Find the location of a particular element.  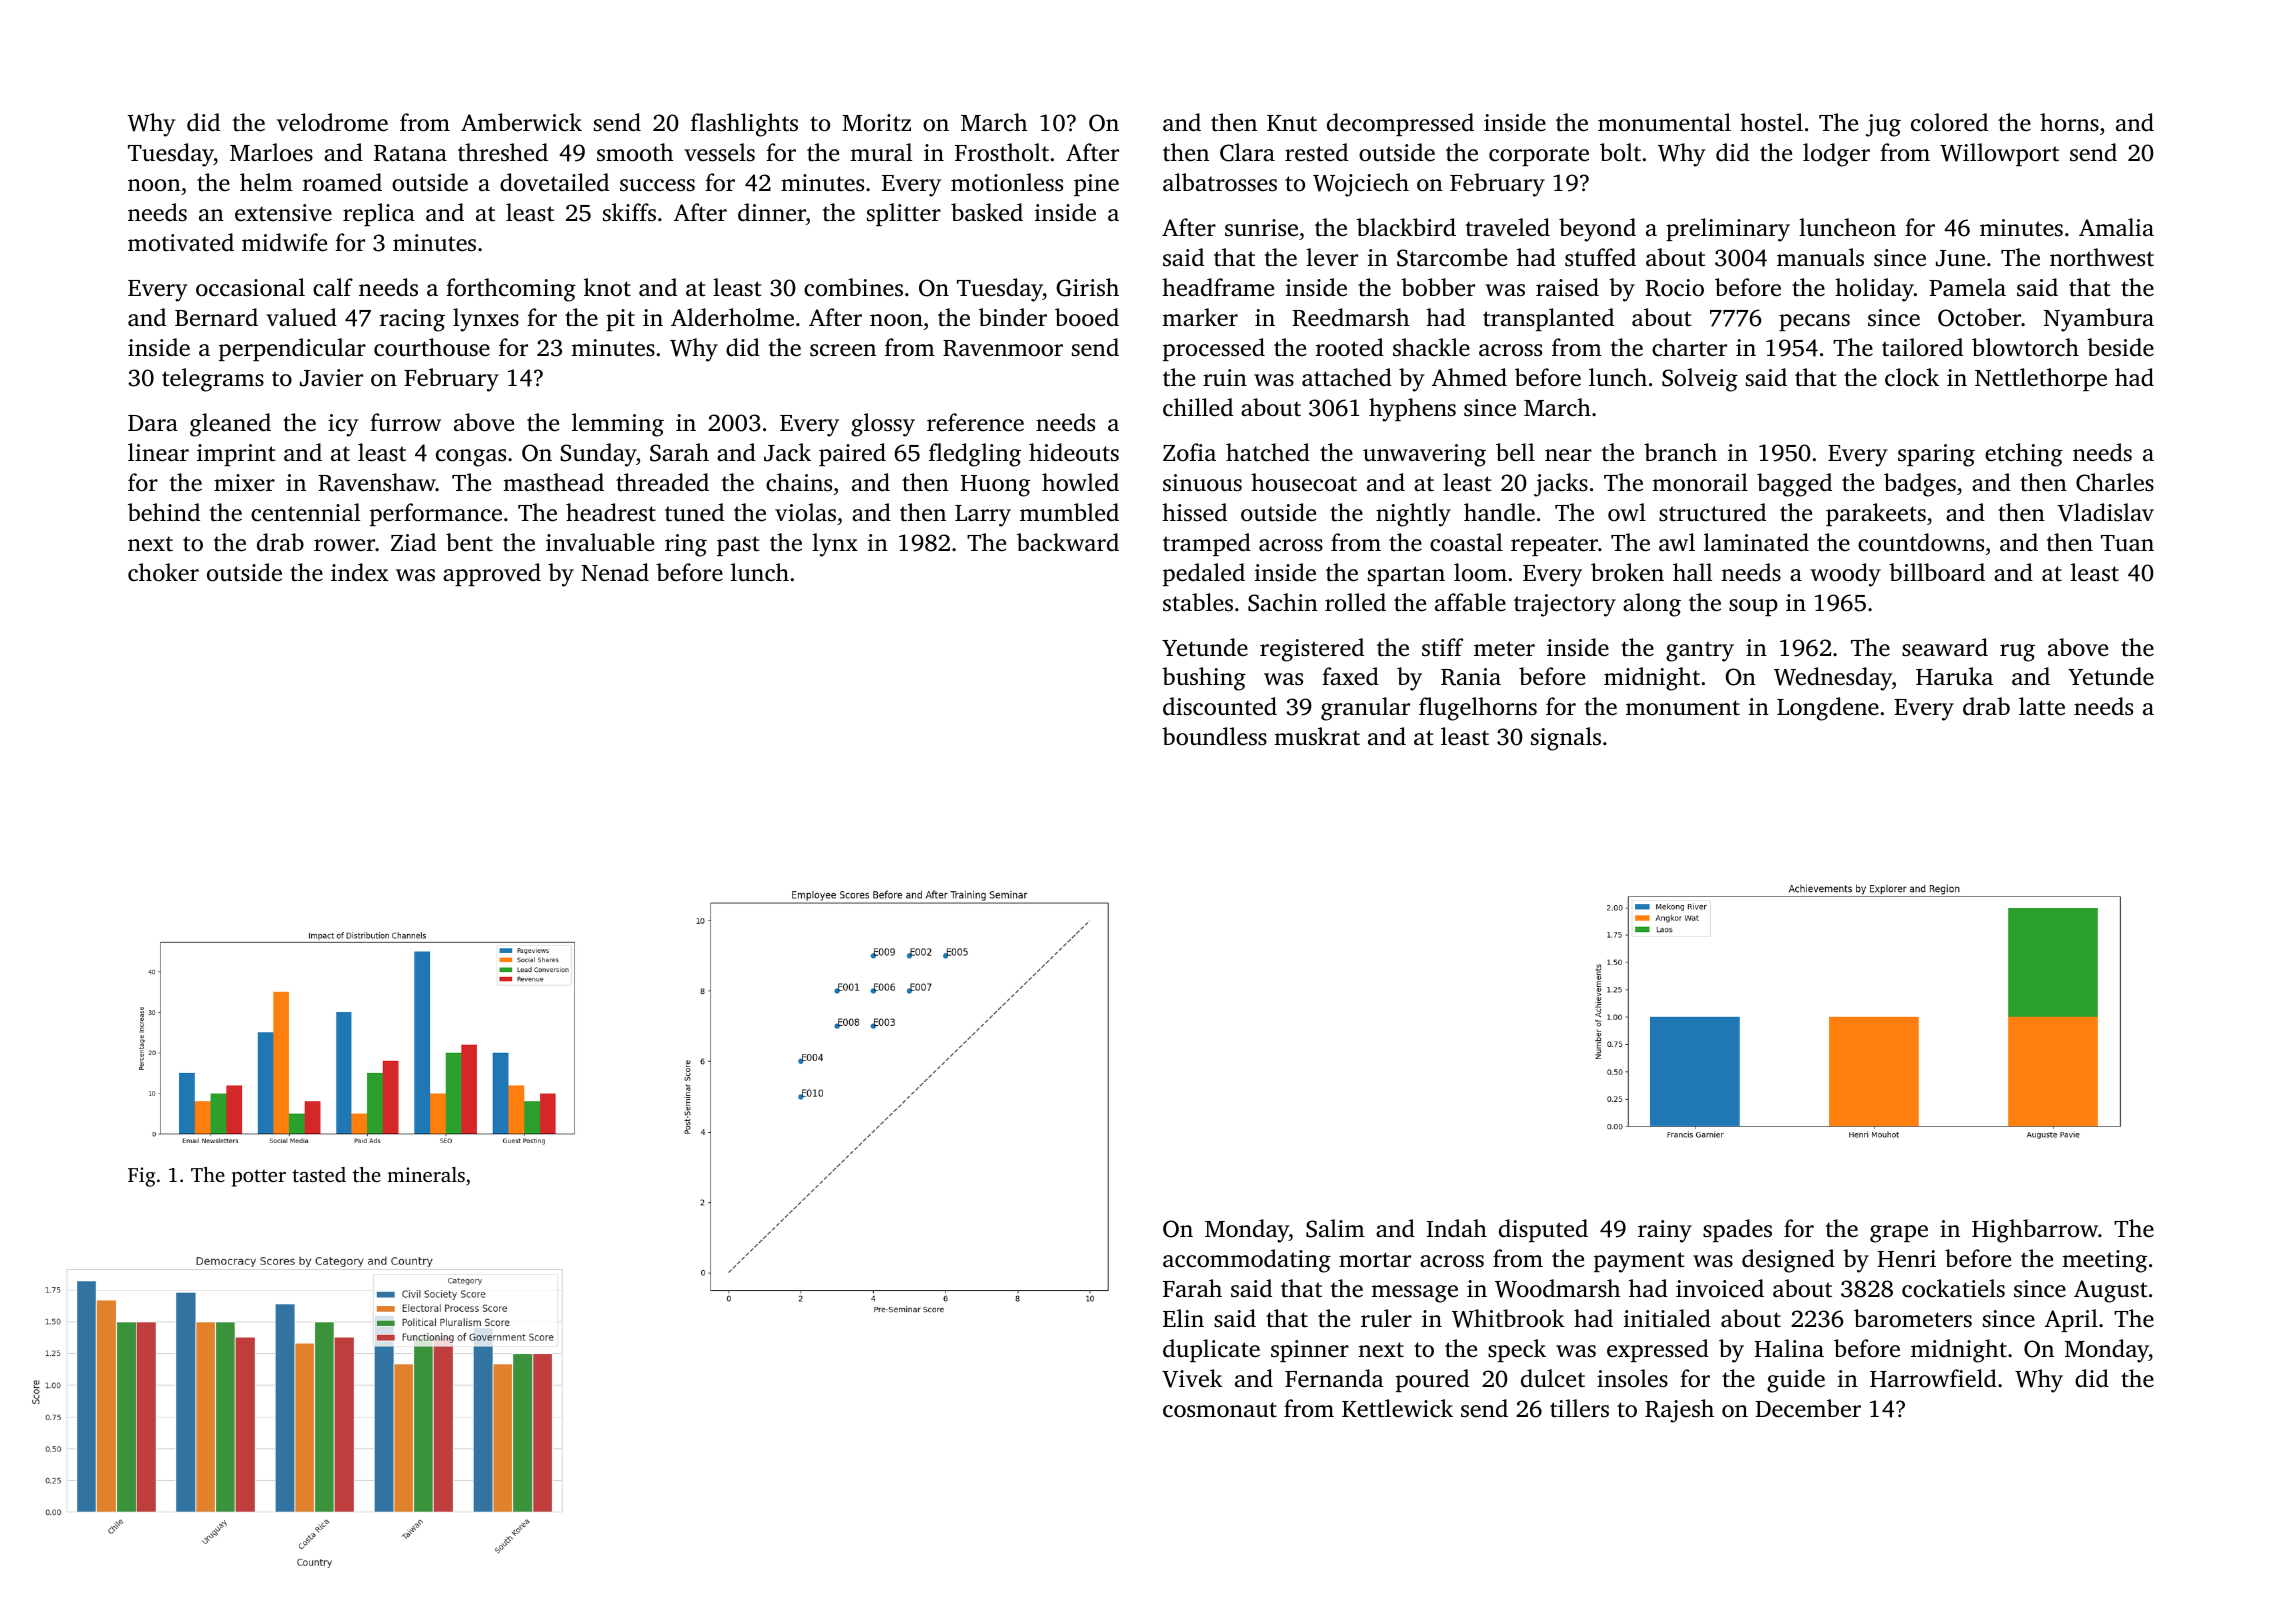

boundless is located at coordinates (1214, 736).
